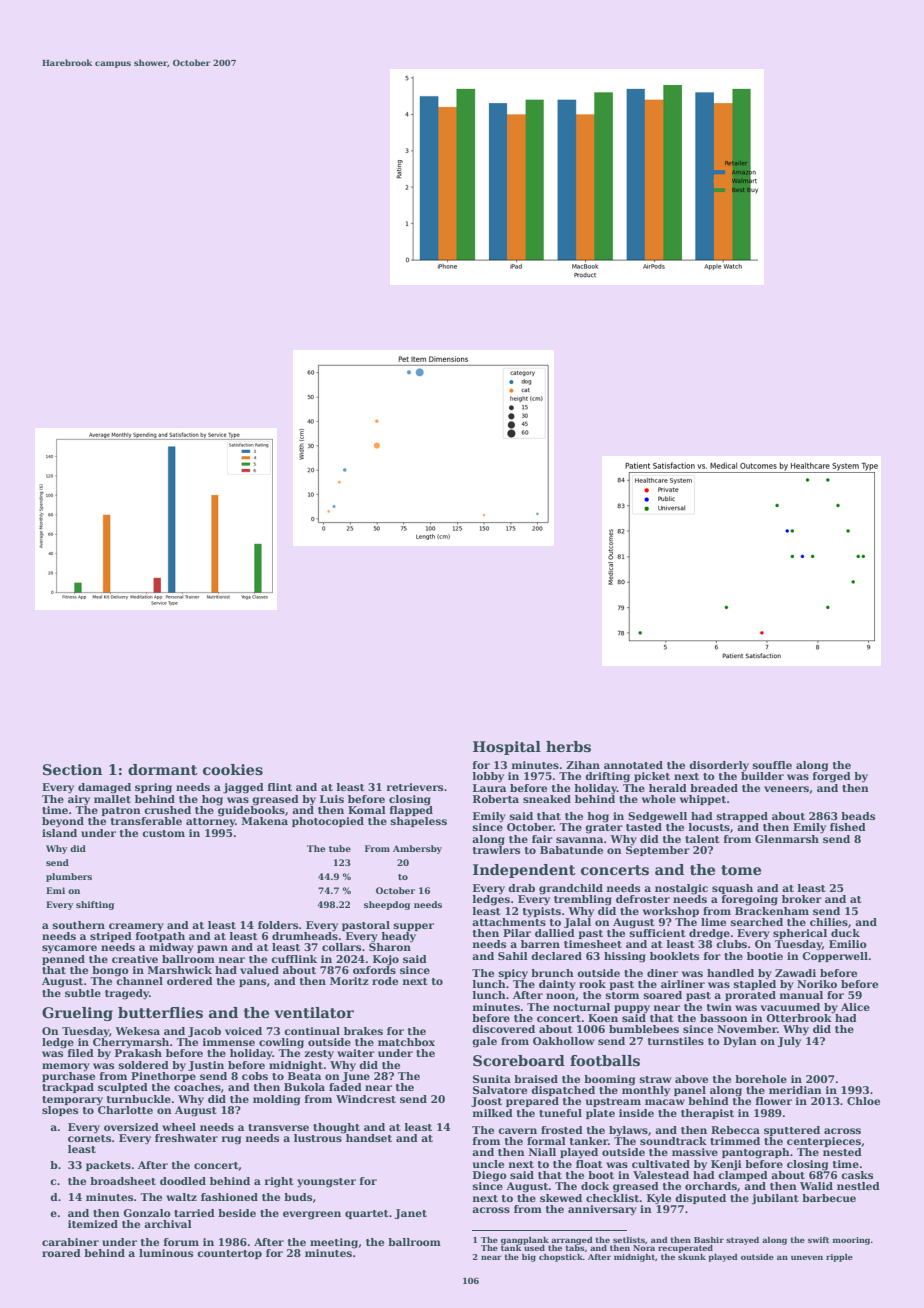  Describe the element at coordinates (163, 769) in the document. I see `dormant` at that location.
